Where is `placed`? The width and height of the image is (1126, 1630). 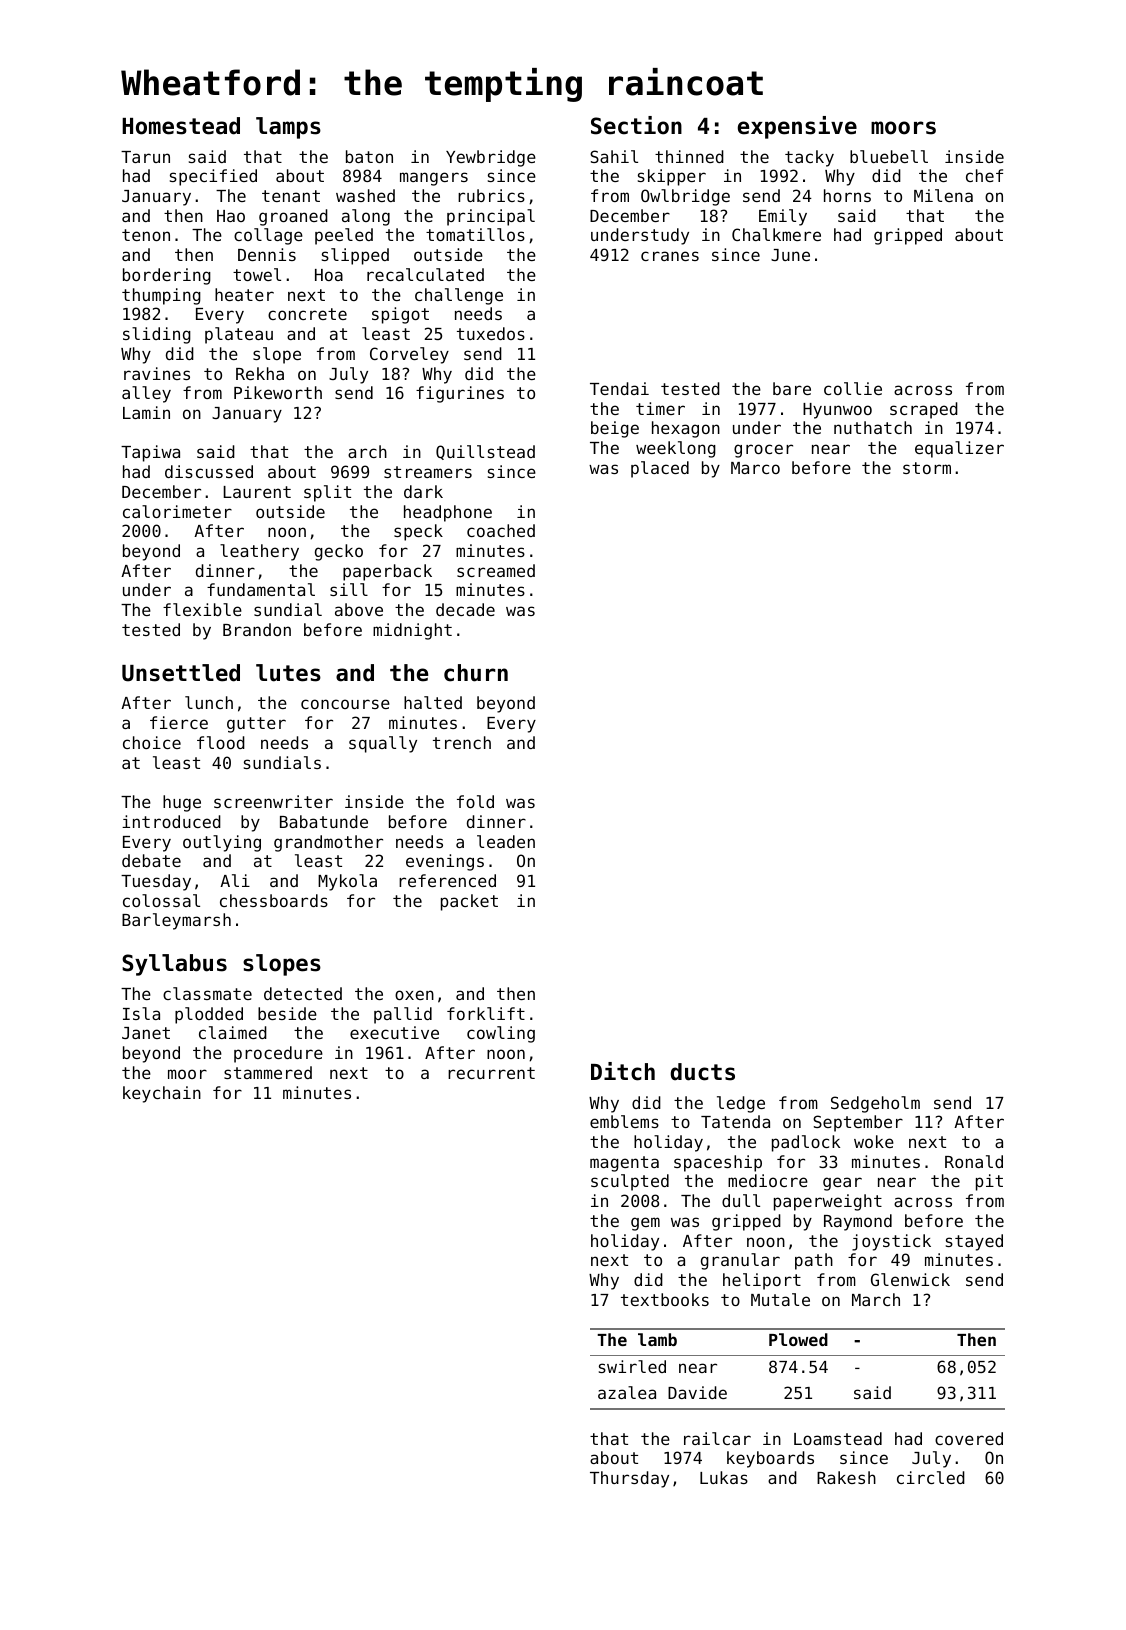 placed is located at coordinates (660, 469).
